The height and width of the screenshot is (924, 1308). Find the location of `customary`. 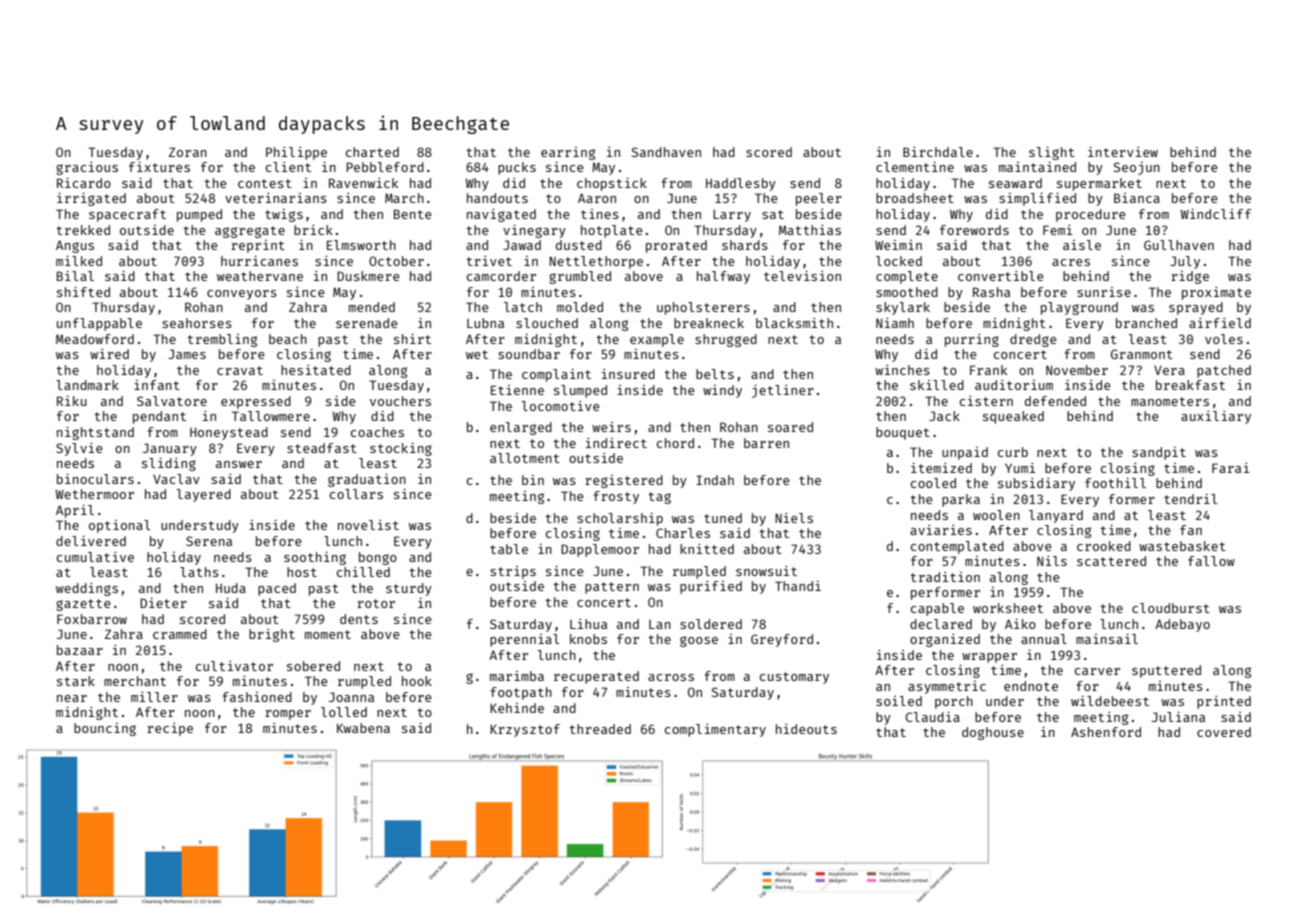

customary is located at coordinates (794, 678).
